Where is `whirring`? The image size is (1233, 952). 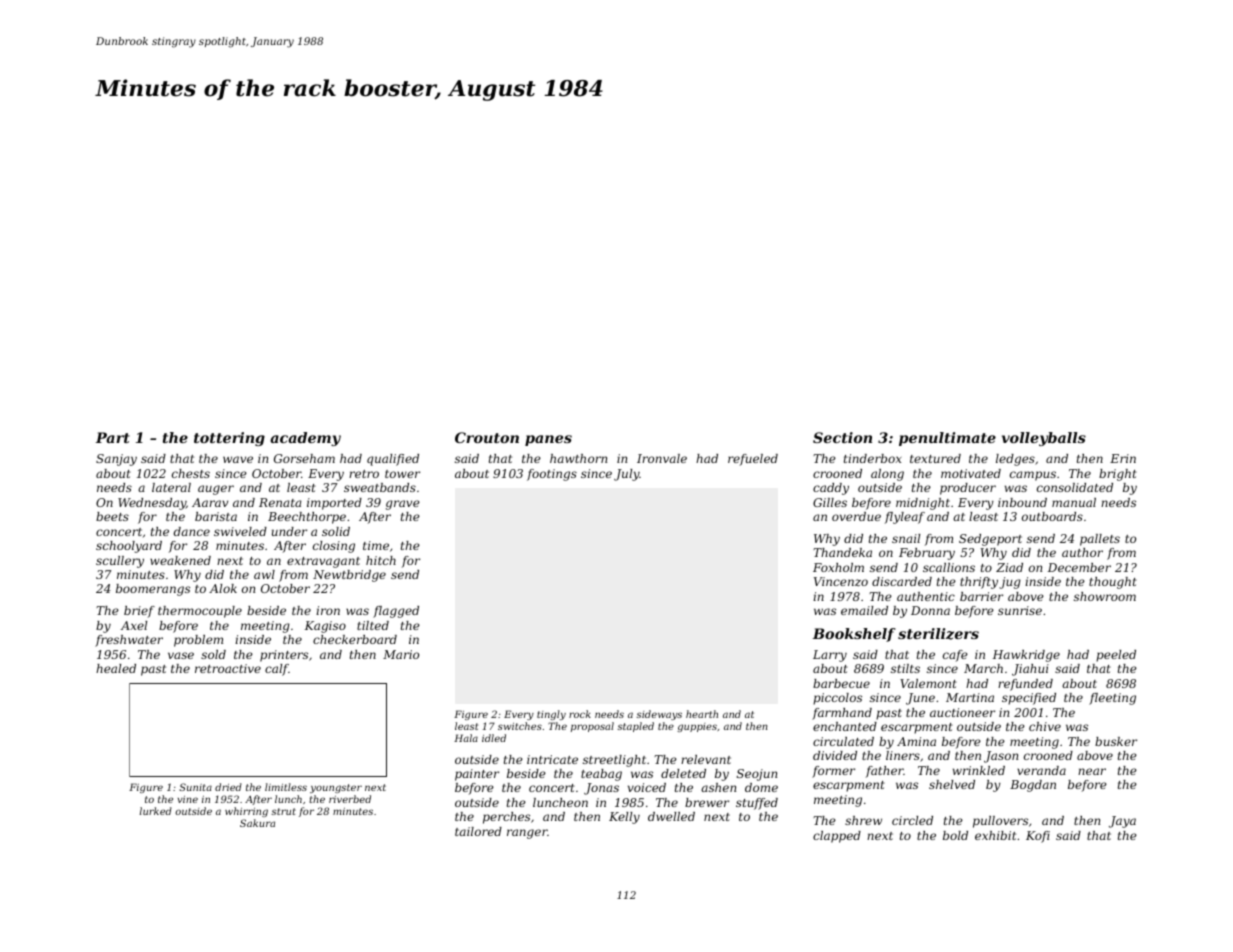
whirring is located at coordinates (246, 812).
